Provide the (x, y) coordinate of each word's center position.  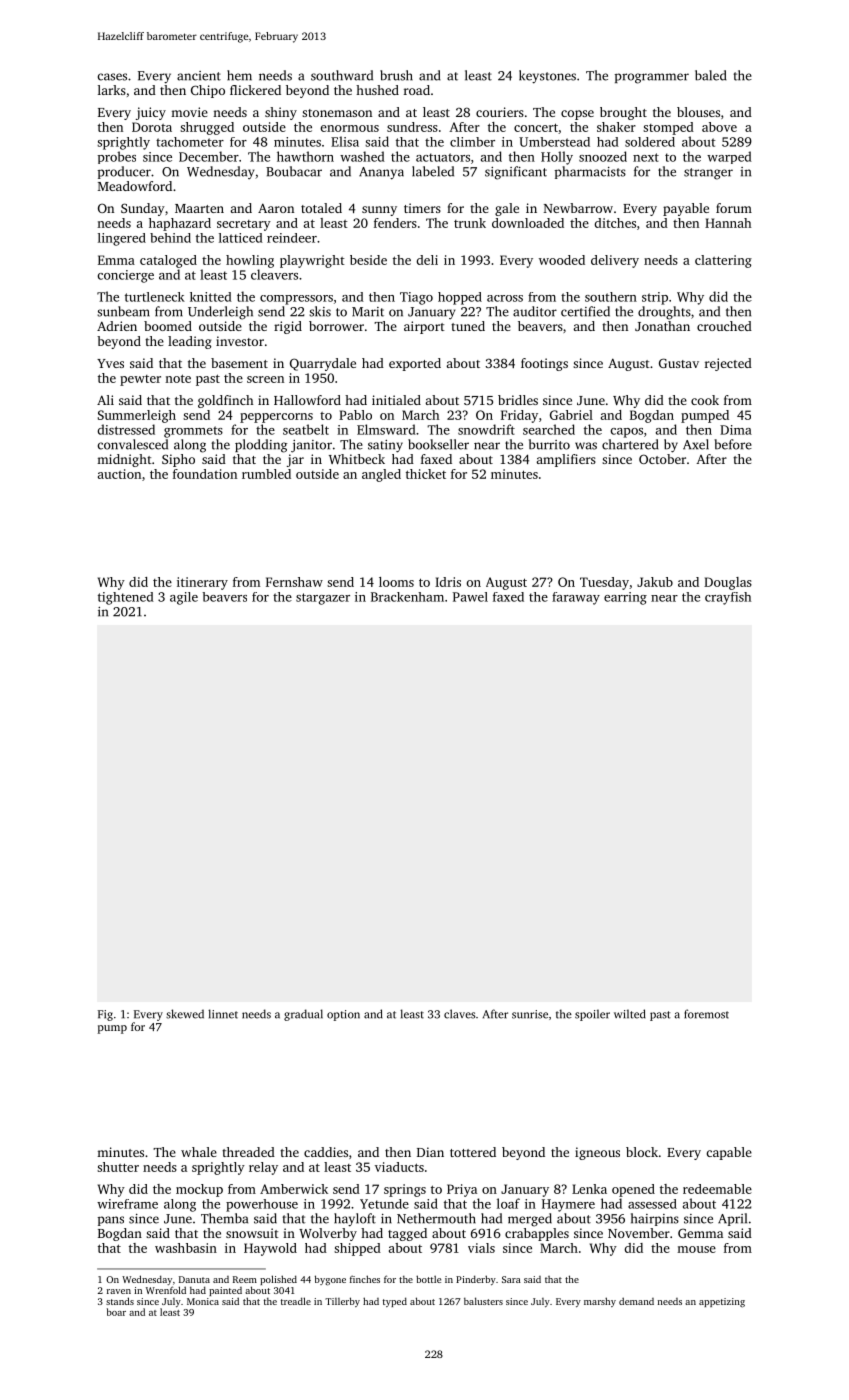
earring (625, 598)
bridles (518, 400)
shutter (118, 1167)
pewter (140, 380)
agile (184, 598)
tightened (126, 598)
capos (626, 433)
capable (729, 1153)
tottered (473, 1152)
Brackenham (407, 597)
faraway (576, 598)
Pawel (470, 597)
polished (278, 1280)
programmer (652, 78)
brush (396, 75)
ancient (199, 76)
